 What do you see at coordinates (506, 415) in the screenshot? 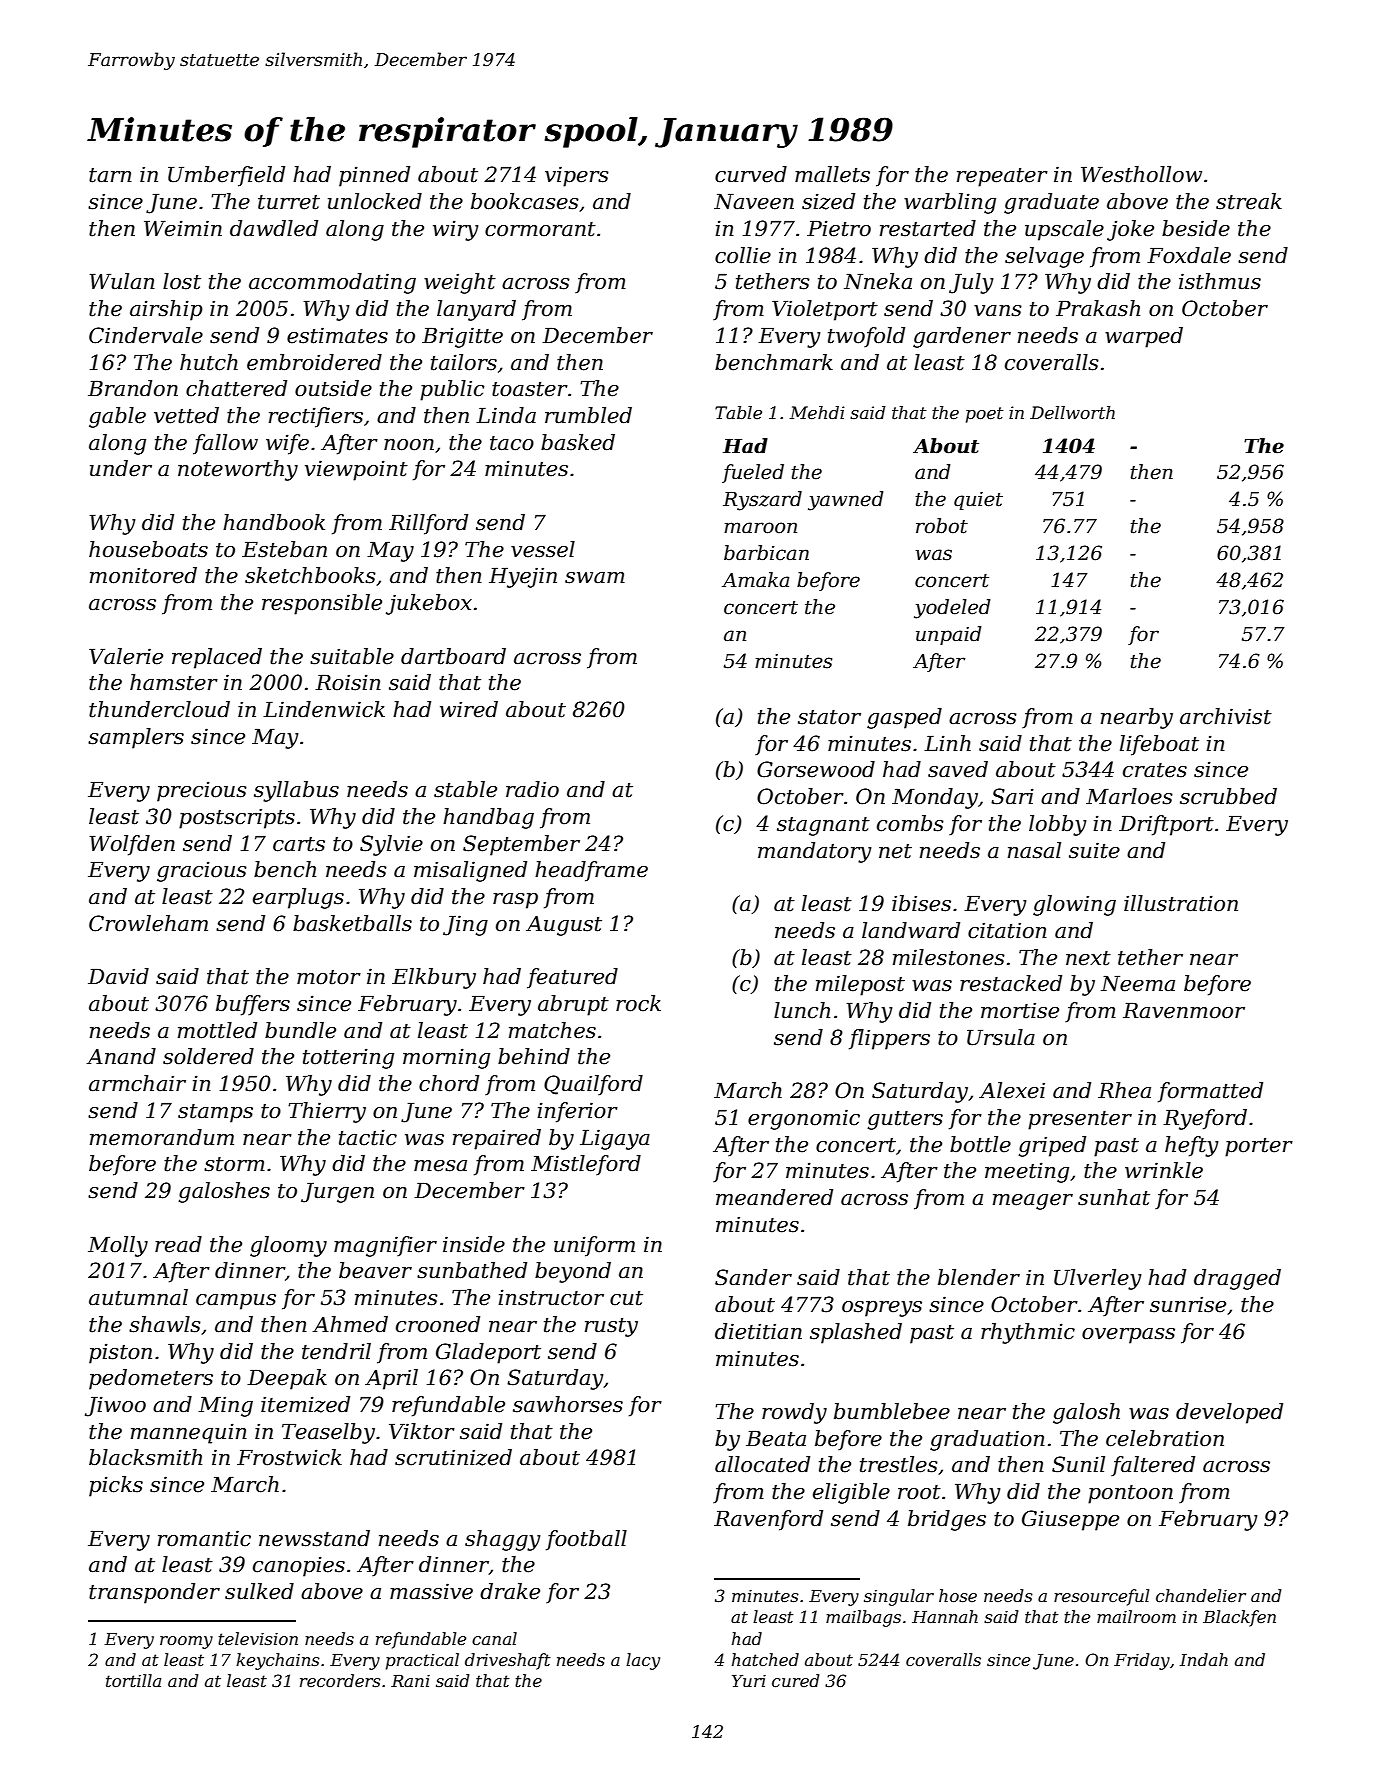
I see `Linda` at bounding box center [506, 415].
